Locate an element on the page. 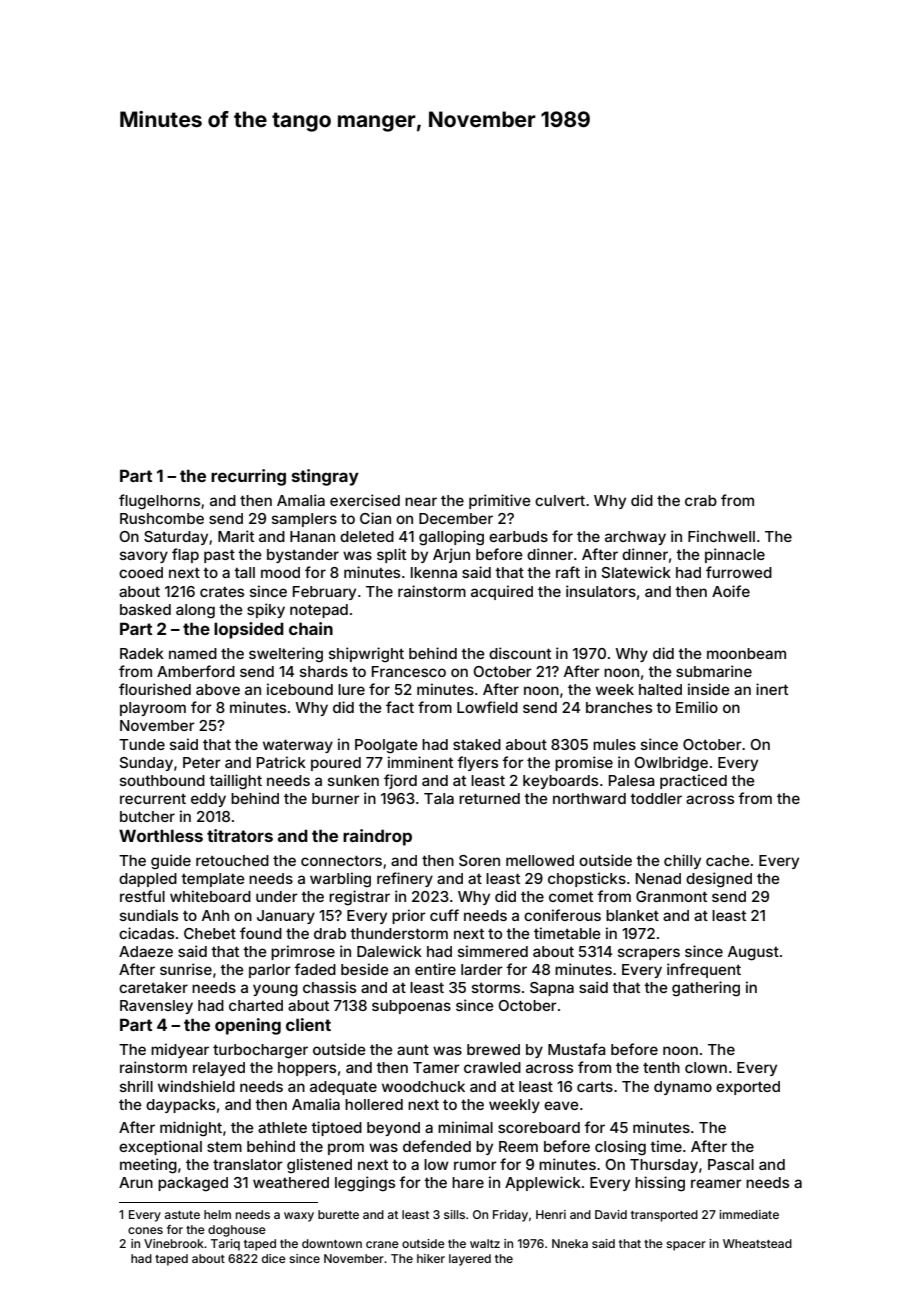 This page has width=924, height=1308. crates is located at coordinates (222, 592).
